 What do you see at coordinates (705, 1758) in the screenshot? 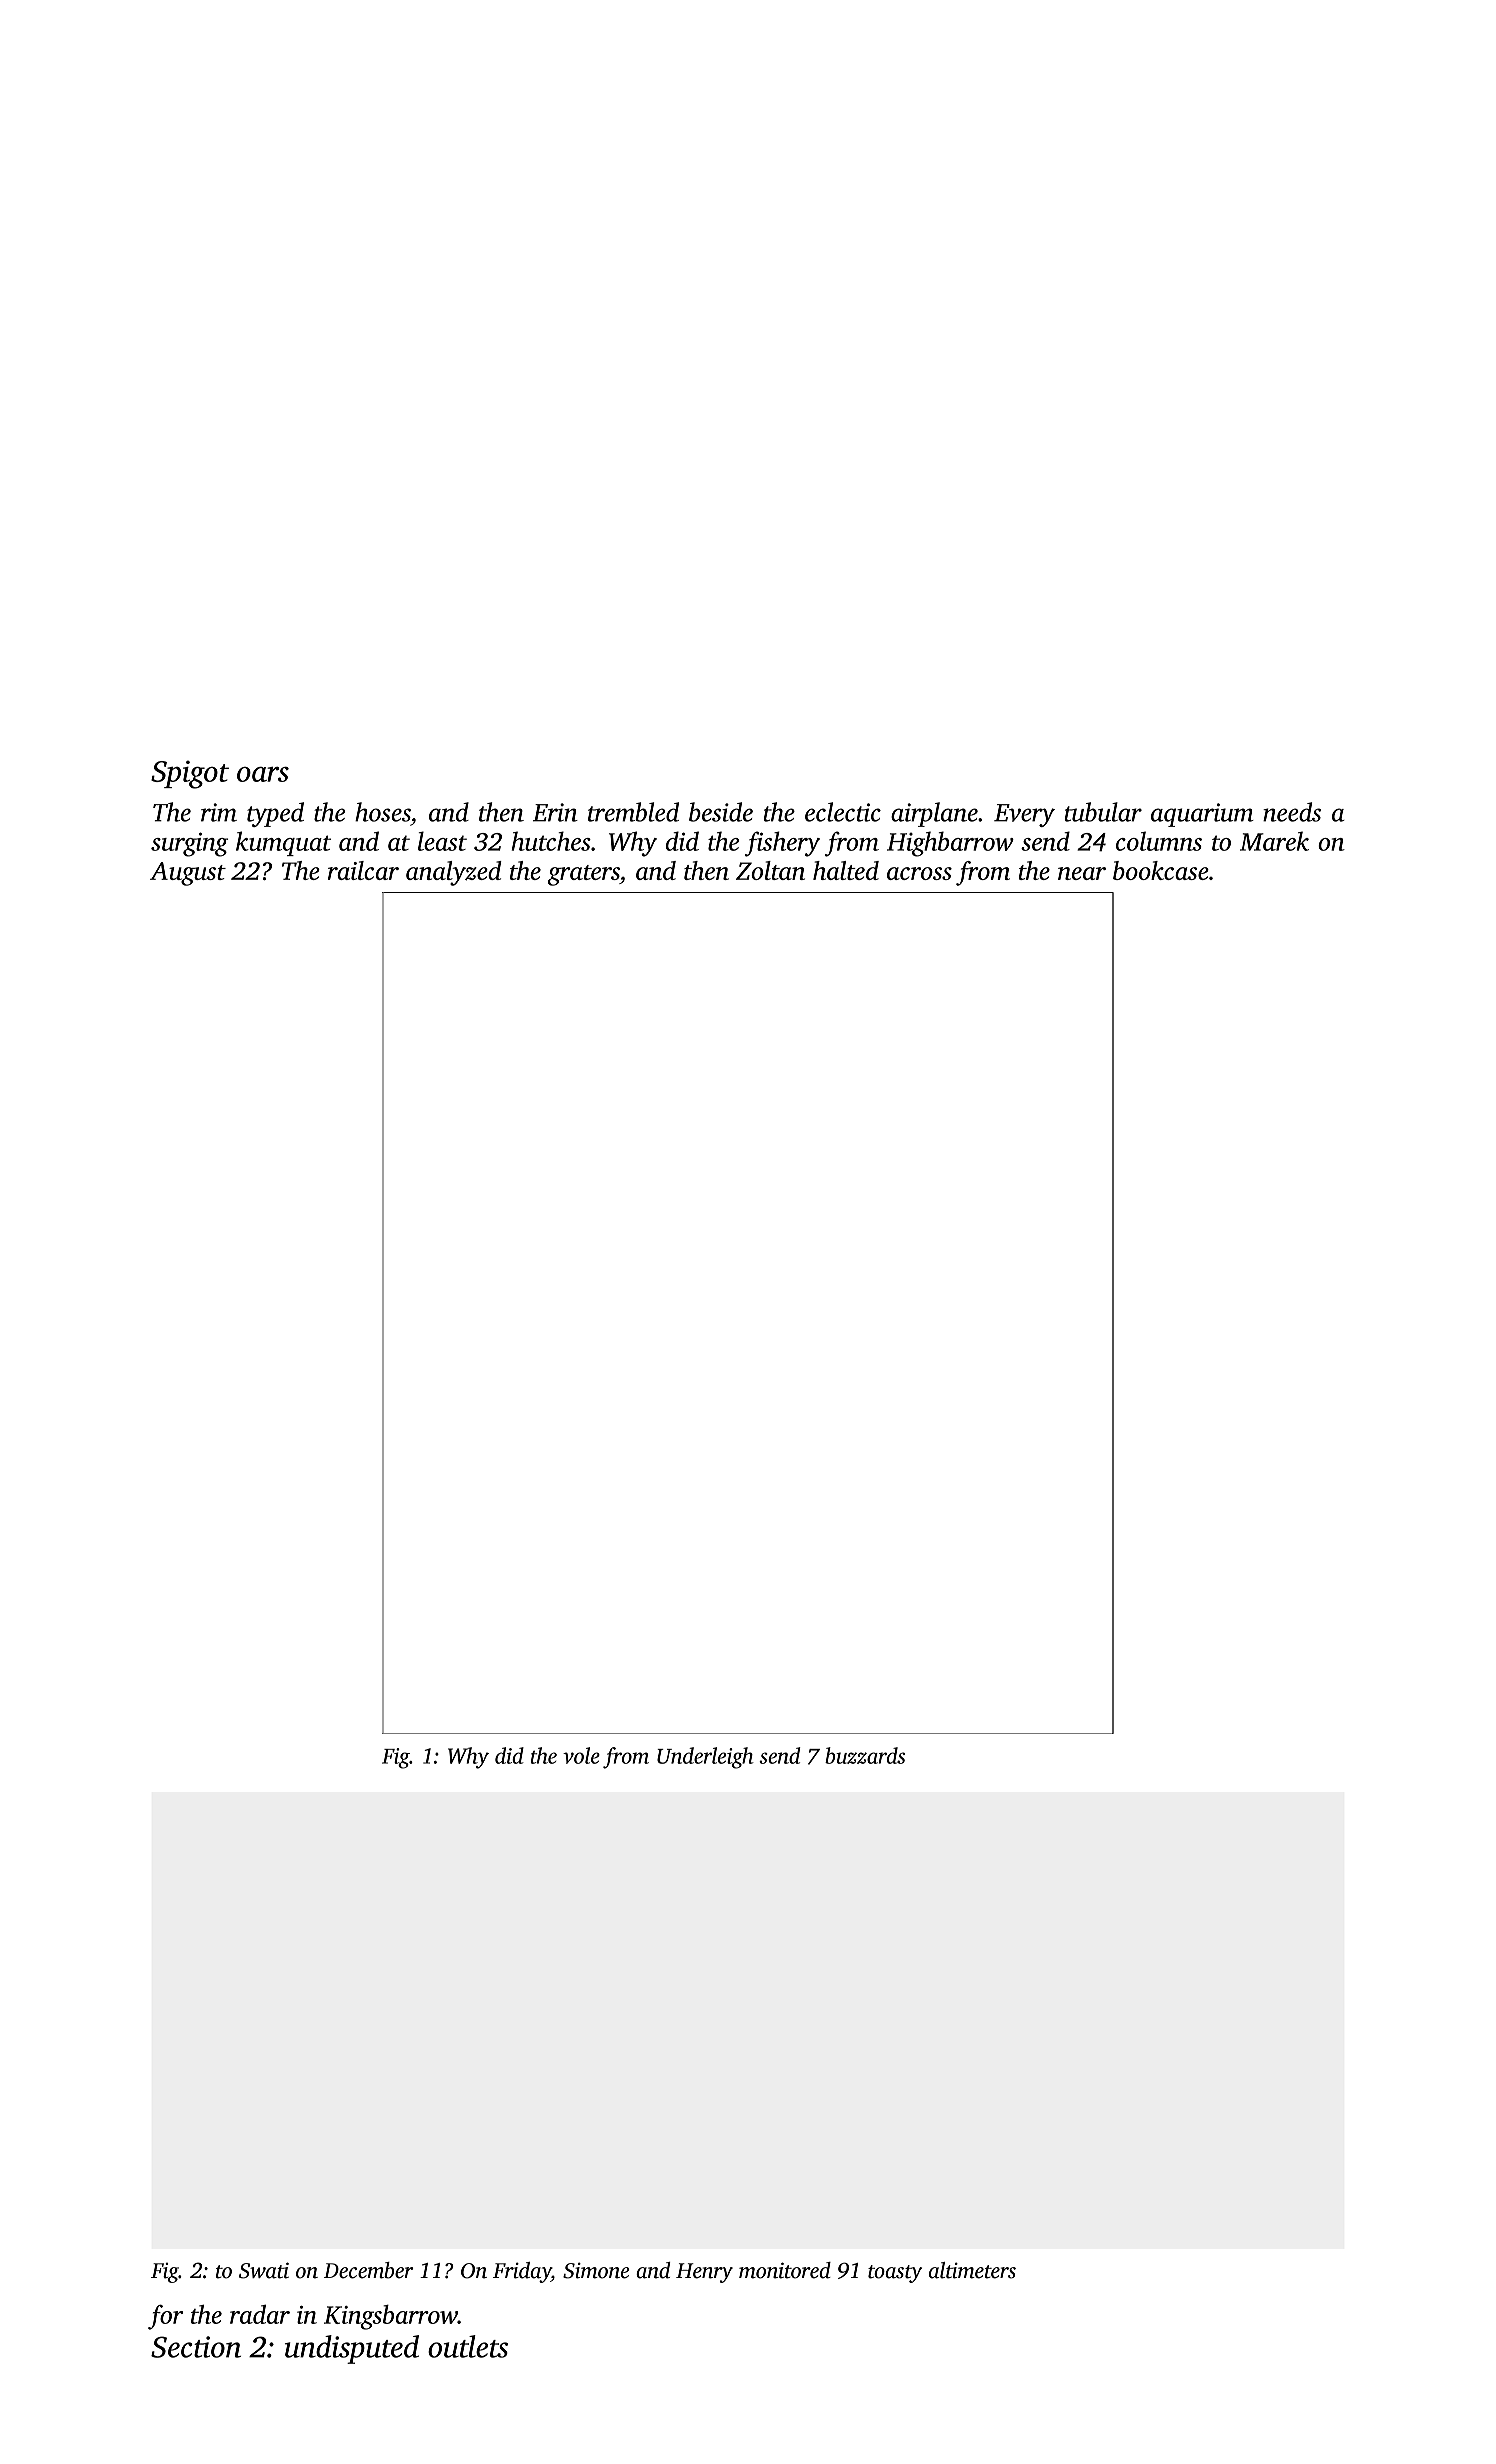
I see `Underleigh` at bounding box center [705, 1758].
